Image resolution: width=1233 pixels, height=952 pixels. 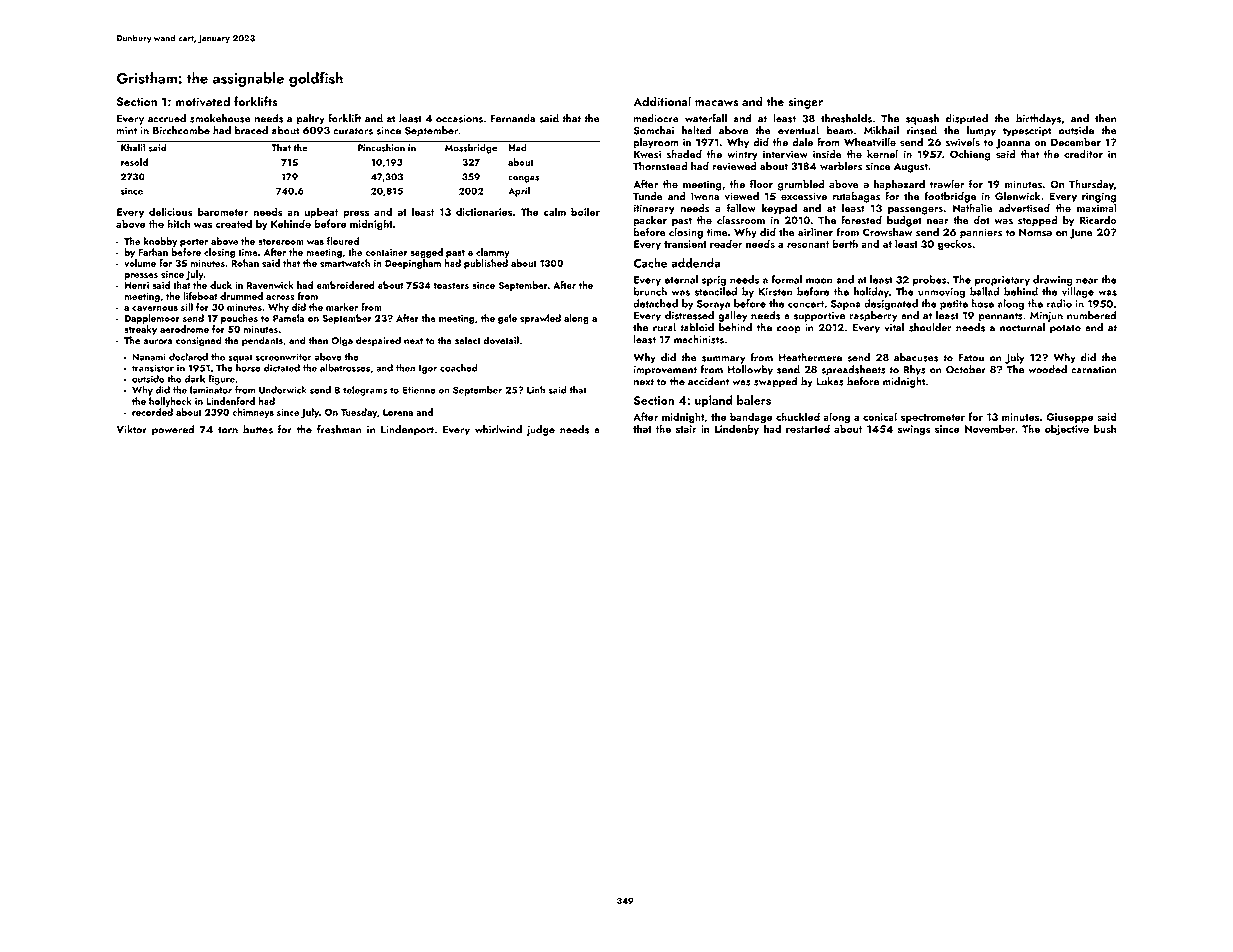 What do you see at coordinates (484, 211) in the document?
I see `dictionaries` at bounding box center [484, 211].
